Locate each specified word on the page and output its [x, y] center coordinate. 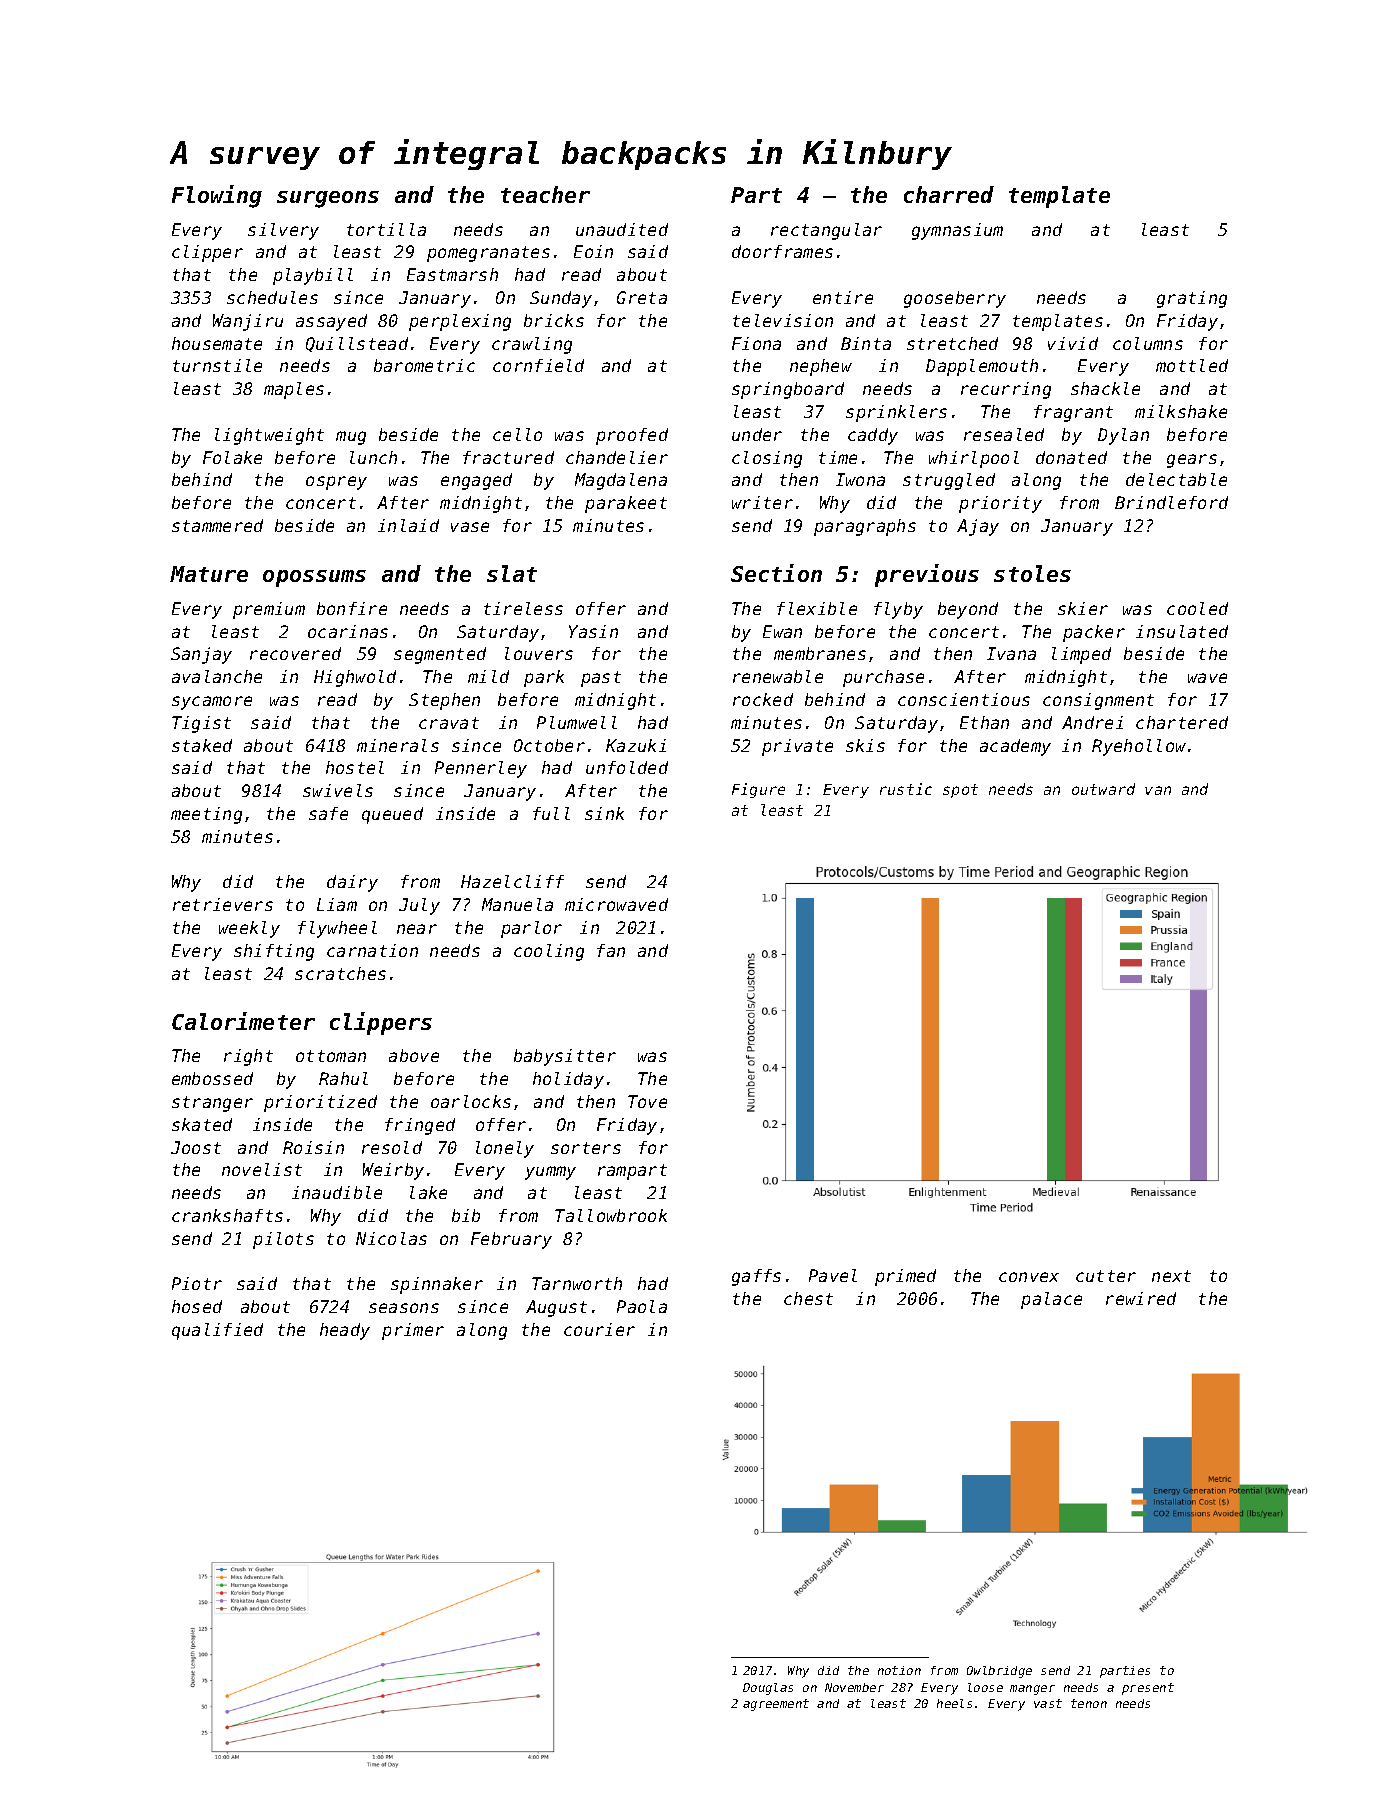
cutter [1106, 1276]
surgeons [328, 199]
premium [269, 610]
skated [202, 1124]
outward [1103, 789]
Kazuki [636, 745]
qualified [217, 1331]
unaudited [622, 229]
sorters [586, 1148]
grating [1192, 299]
